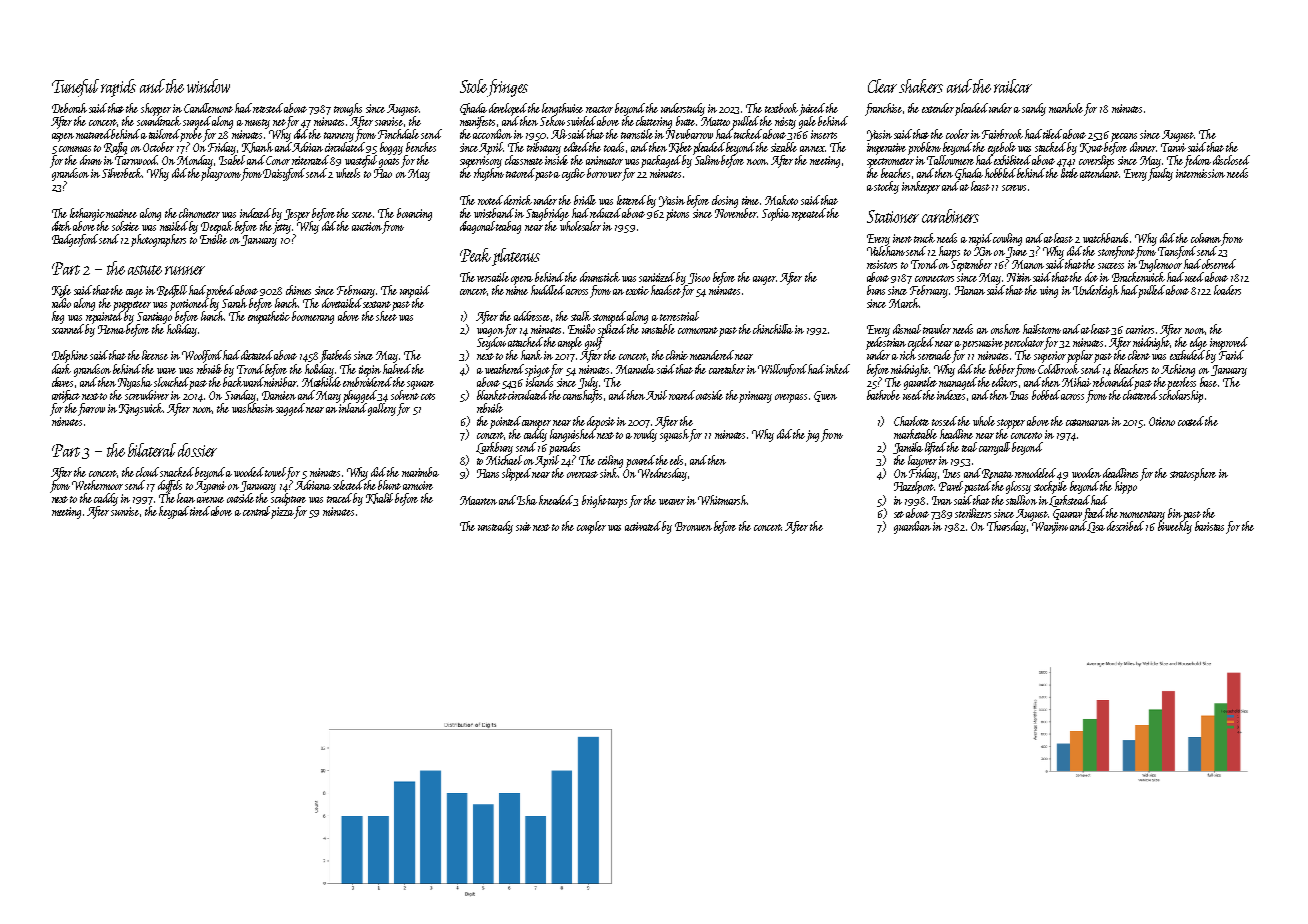 The image size is (1308, 924). Describe the element at coordinates (473, 86) in the screenshot. I see `Stole` at that location.
